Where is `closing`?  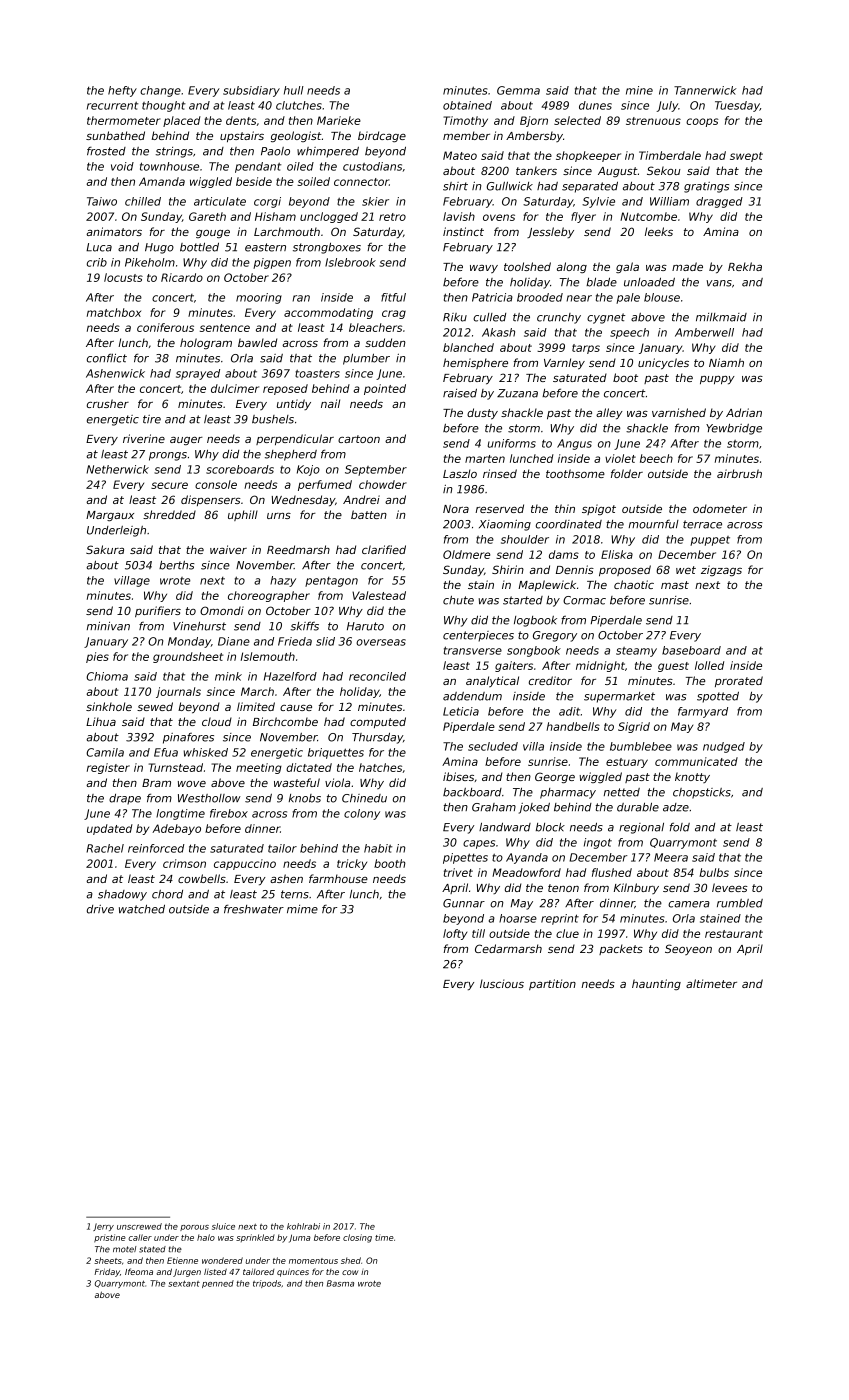 closing is located at coordinates (357, 1238).
